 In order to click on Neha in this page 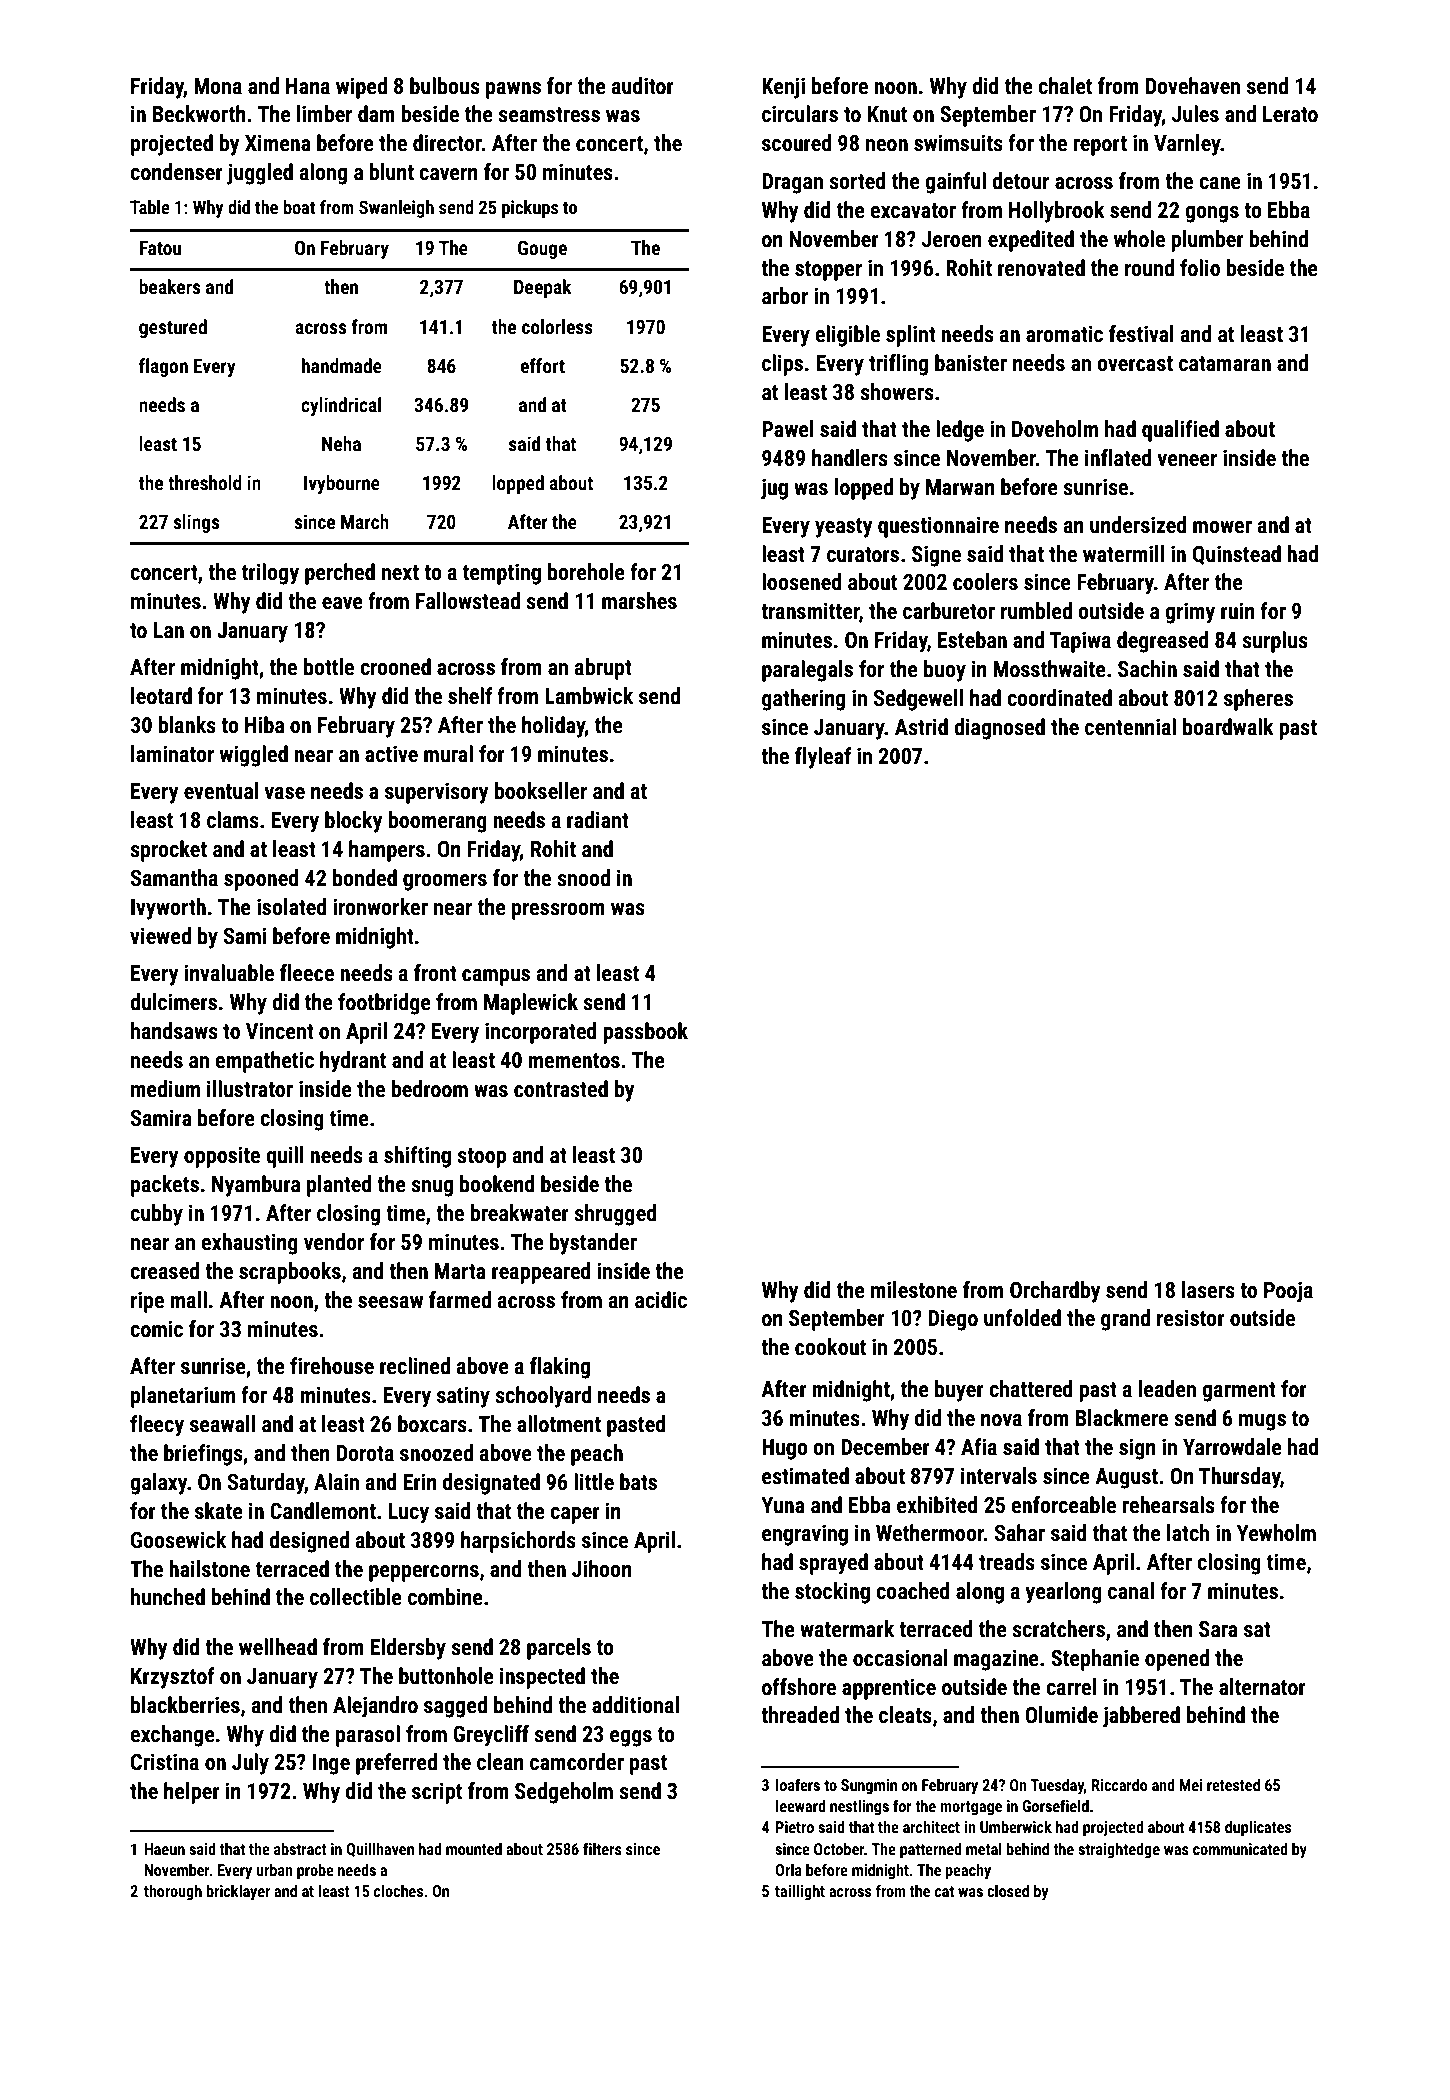, I will do `click(341, 443)`.
